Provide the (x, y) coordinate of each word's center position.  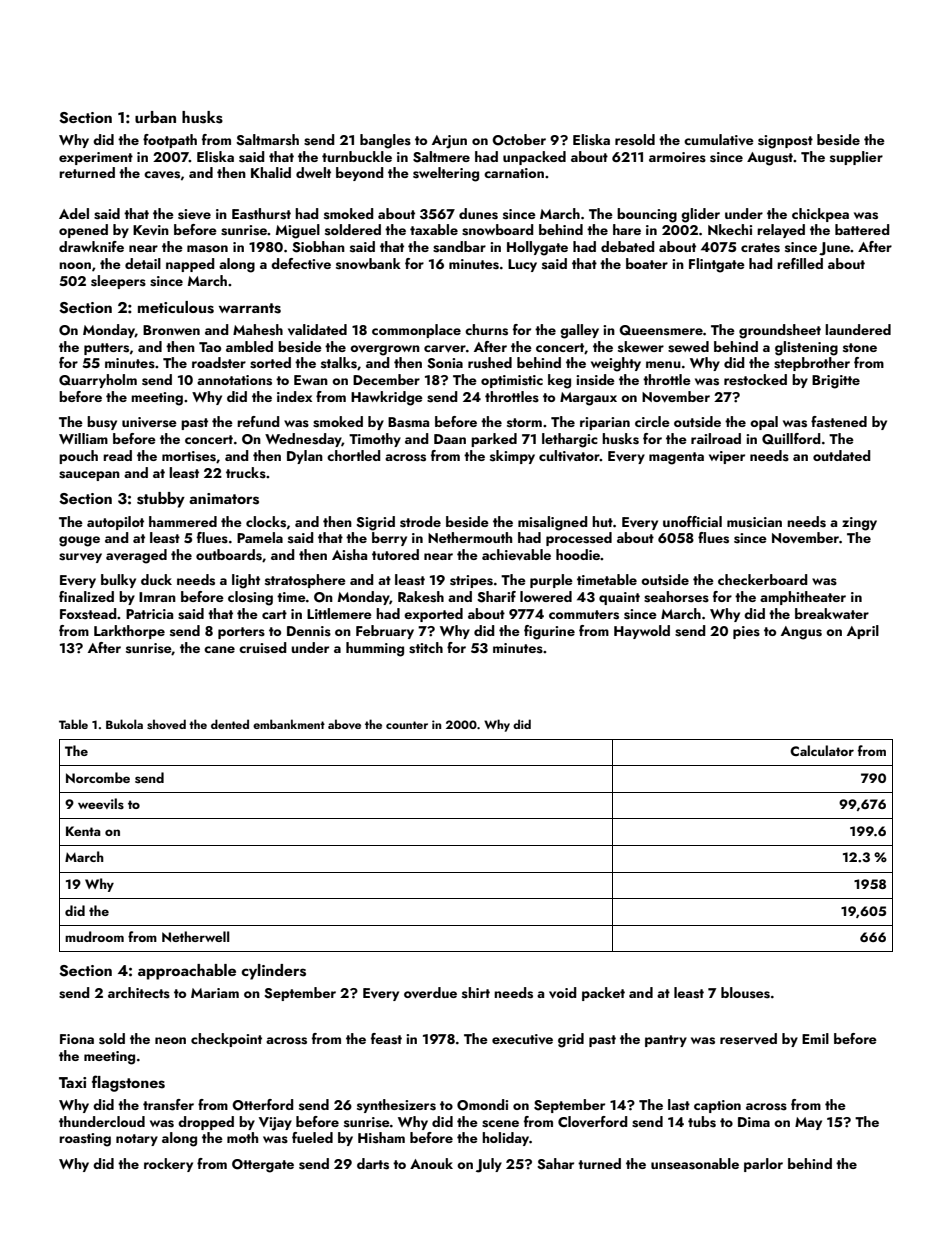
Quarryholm (98, 381)
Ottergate (263, 1166)
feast (386, 1039)
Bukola (124, 724)
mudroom (94, 936)
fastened (839, 422)
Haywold (642, 632)
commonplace (416, 331)
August (770, 159)
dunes (478, 214)
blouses (745, 993)
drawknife (91, 246)
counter (407, 725)
